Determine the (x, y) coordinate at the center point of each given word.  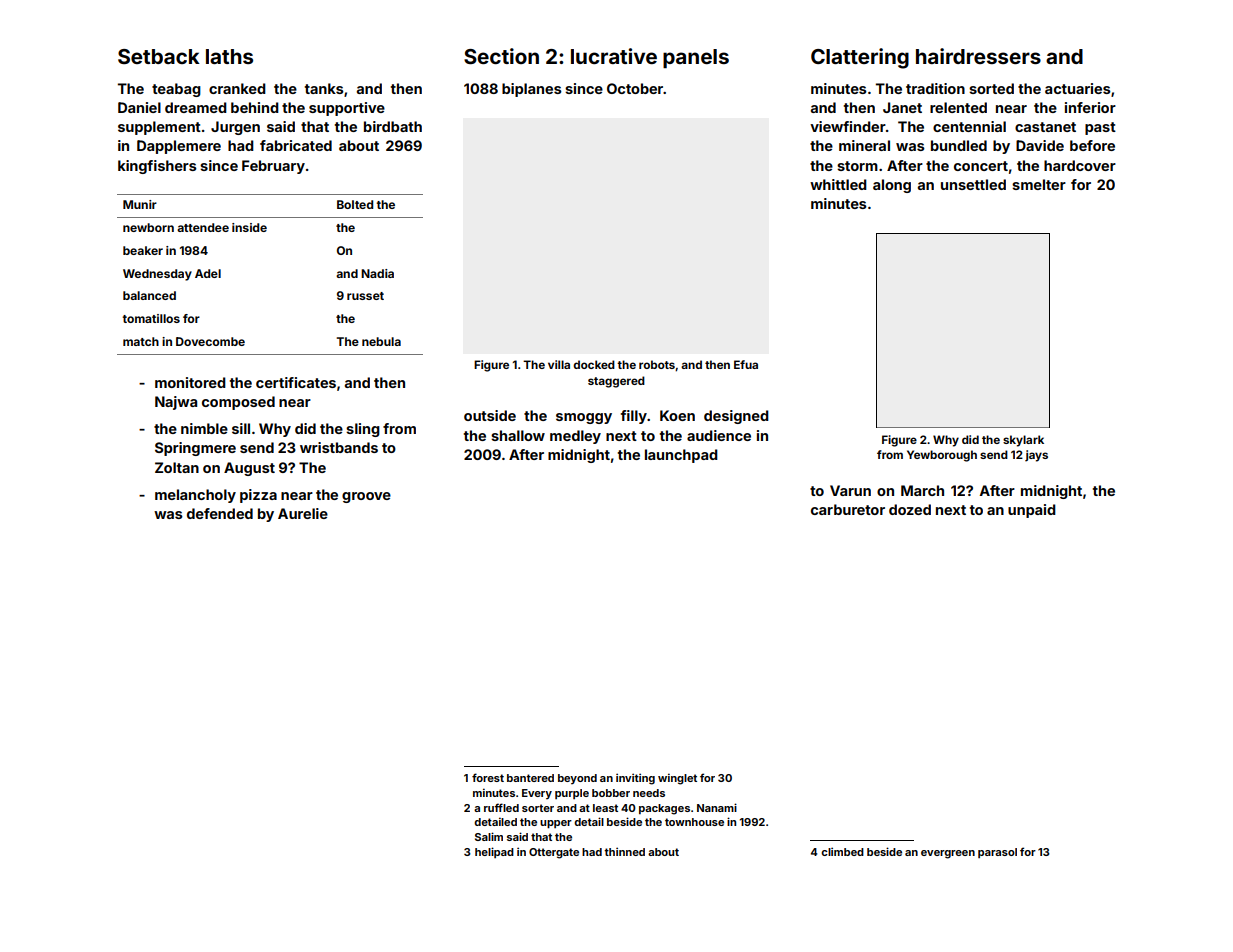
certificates (296, 382)
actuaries (1078, 88)
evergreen (948, 854)
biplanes (532, 90)
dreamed (196, 107)
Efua (746, 364)
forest (488, 777)
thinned (624, 851)
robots (657, 364)
